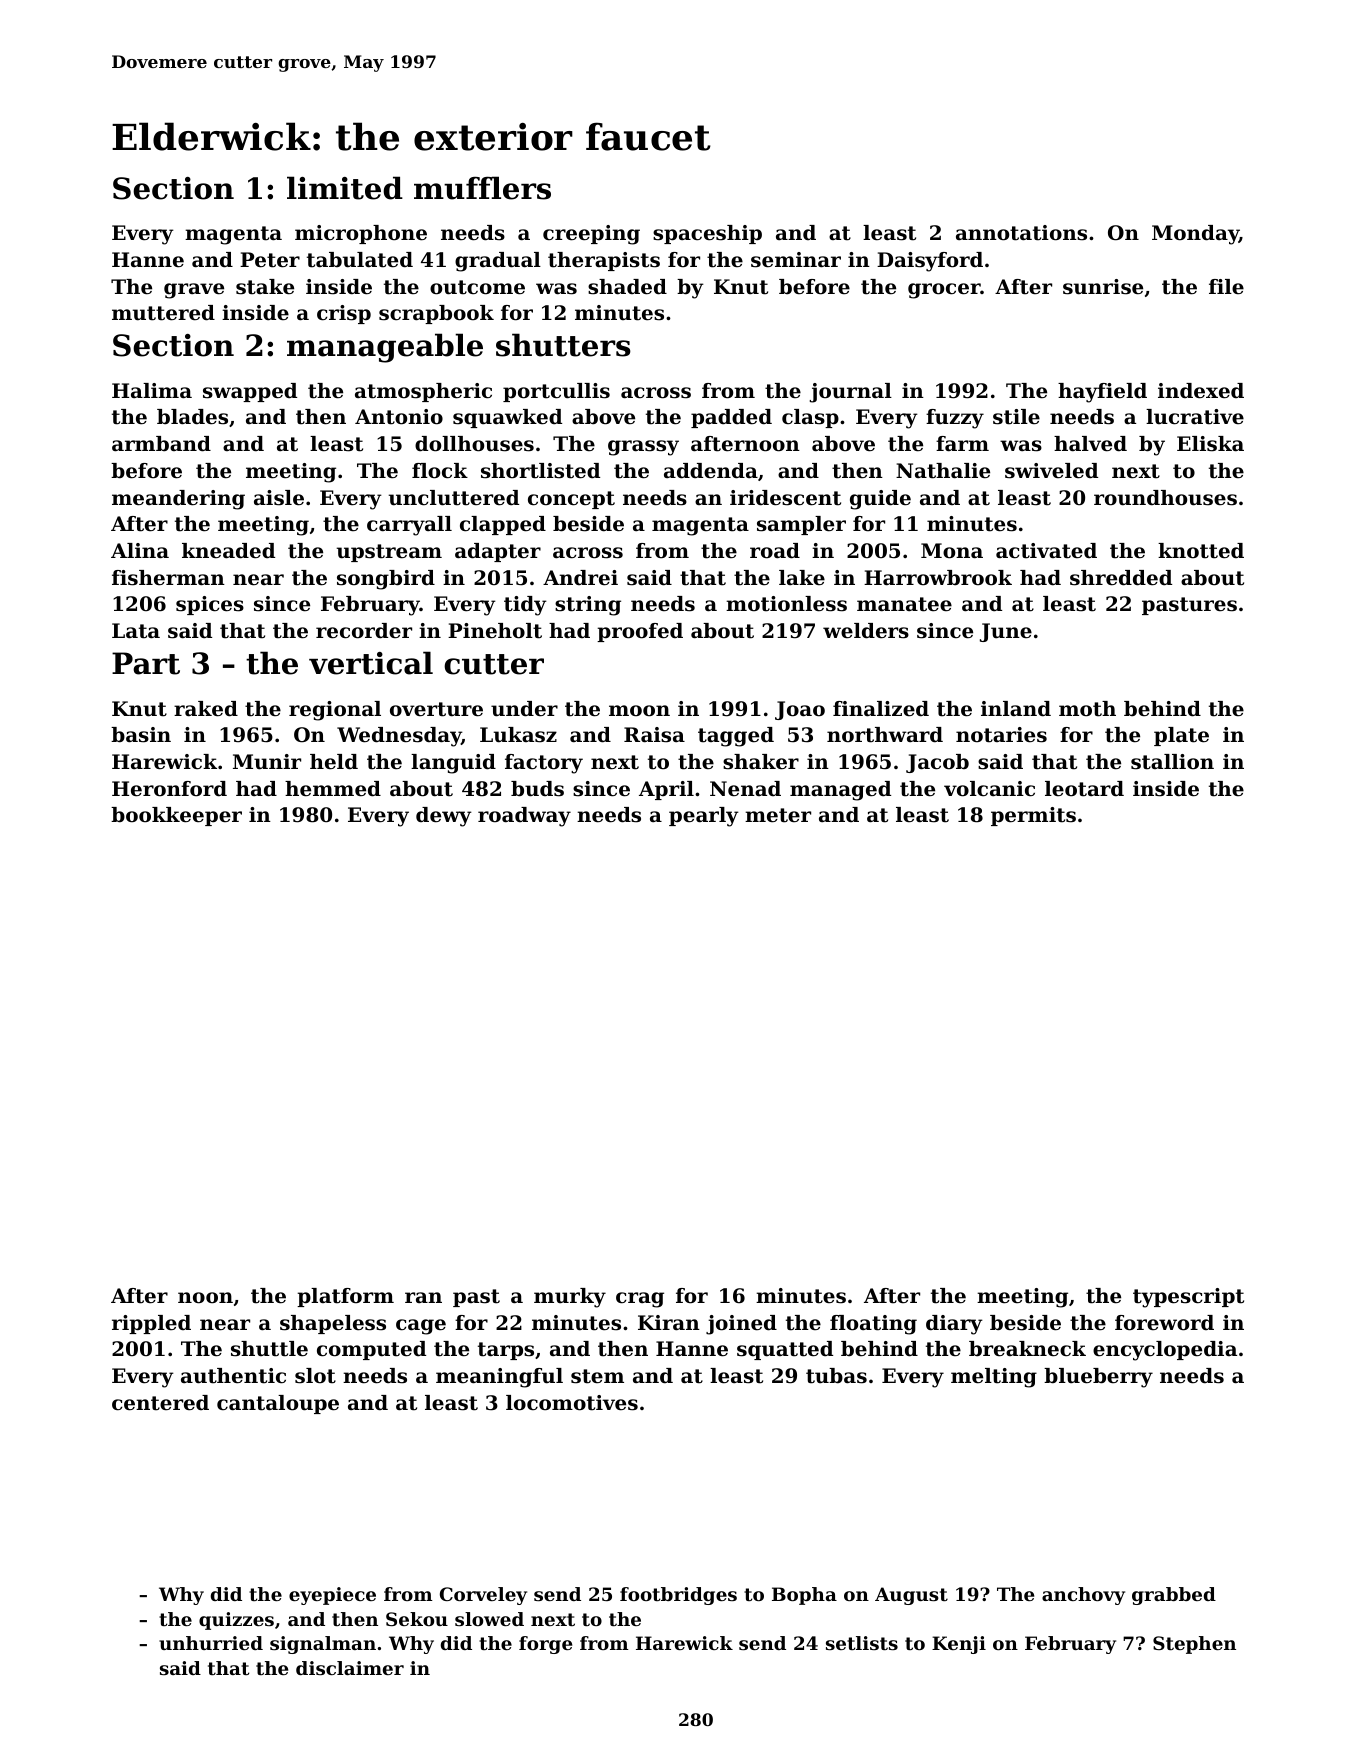 The width and height of the image is (1356, 1755). Describe the element at coordinates (778, 815) in the image. I see `meter` at that location.
